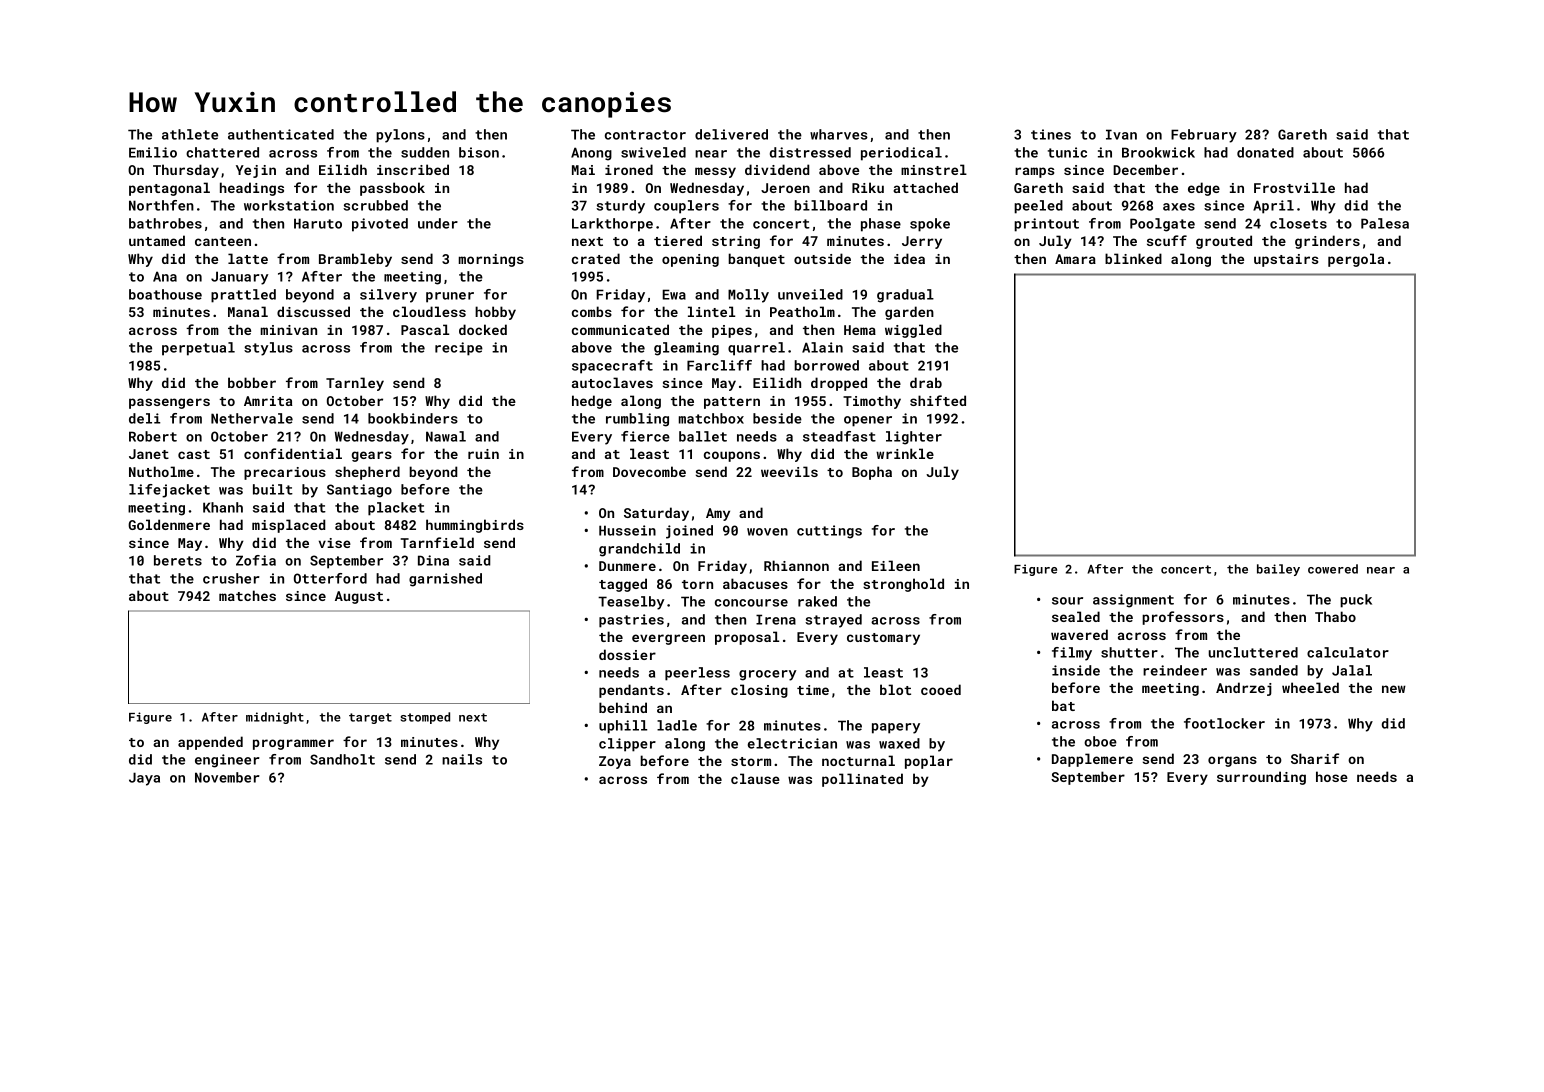  What do you see at coordinates (1133, 601) in the screenshot?
I see `assignment` at bounding box center [1133, 601].
